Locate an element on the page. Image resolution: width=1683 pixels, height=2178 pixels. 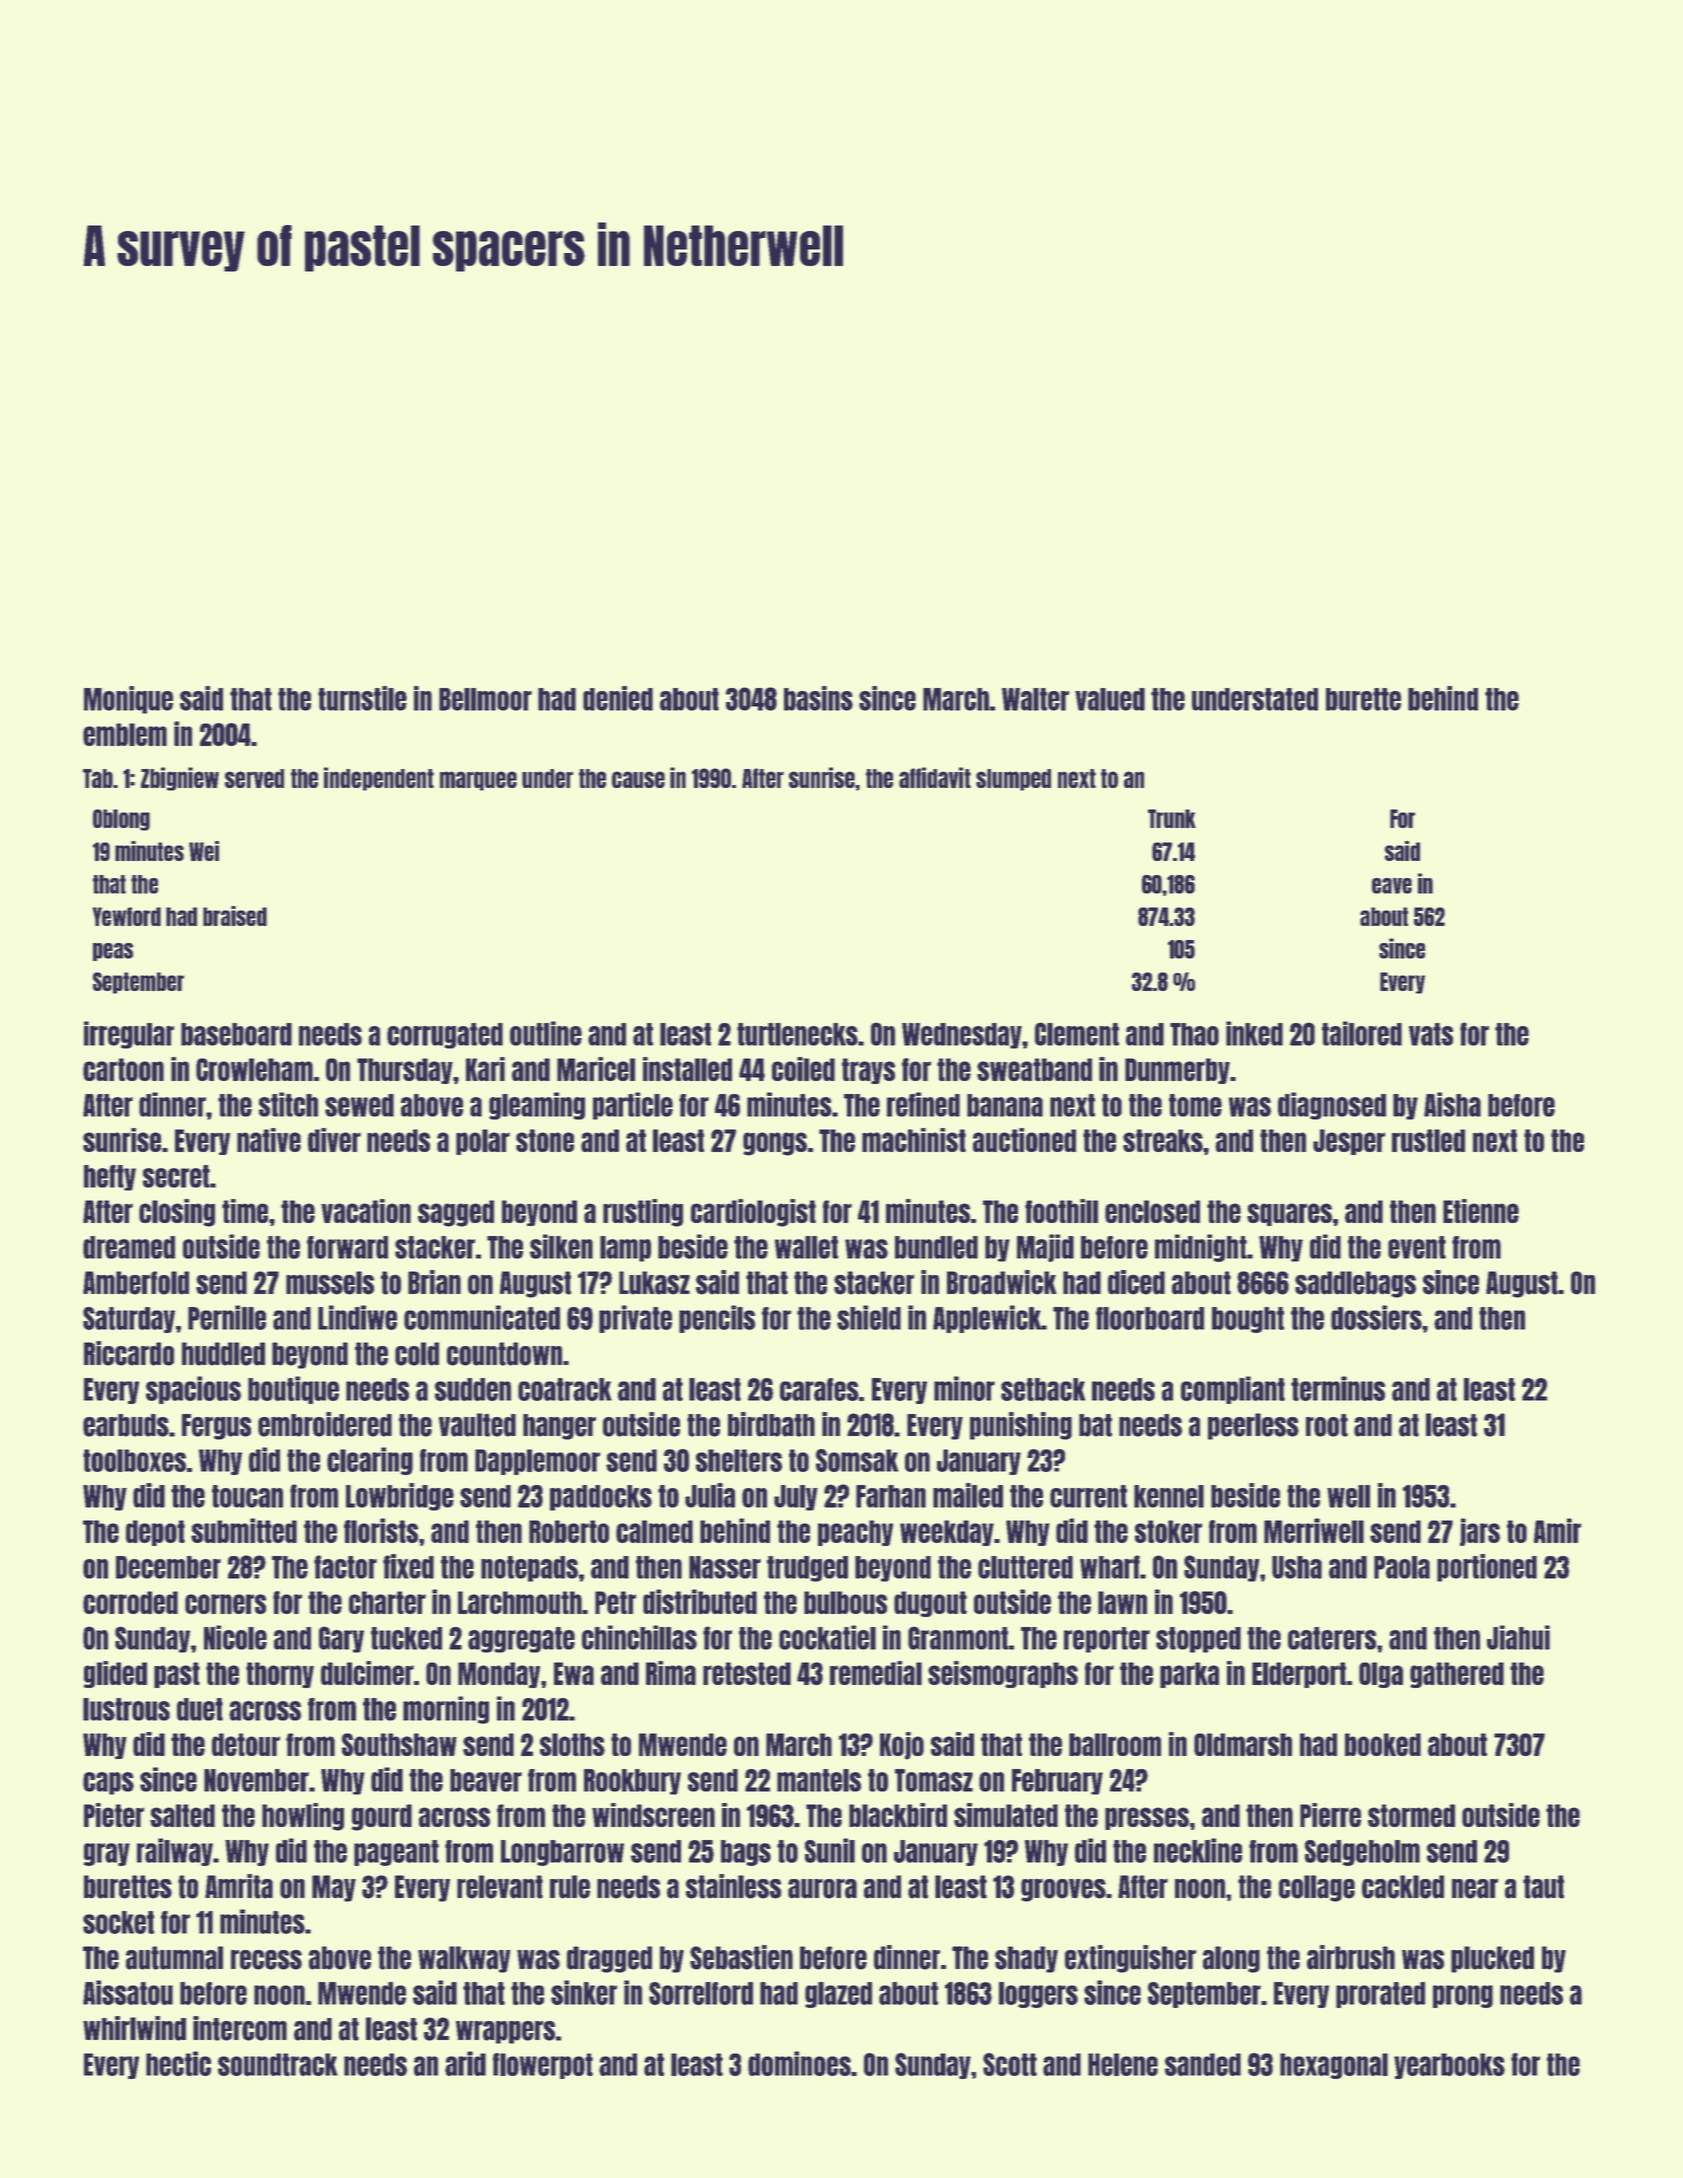
cause is located at coordinates (638, 779).
